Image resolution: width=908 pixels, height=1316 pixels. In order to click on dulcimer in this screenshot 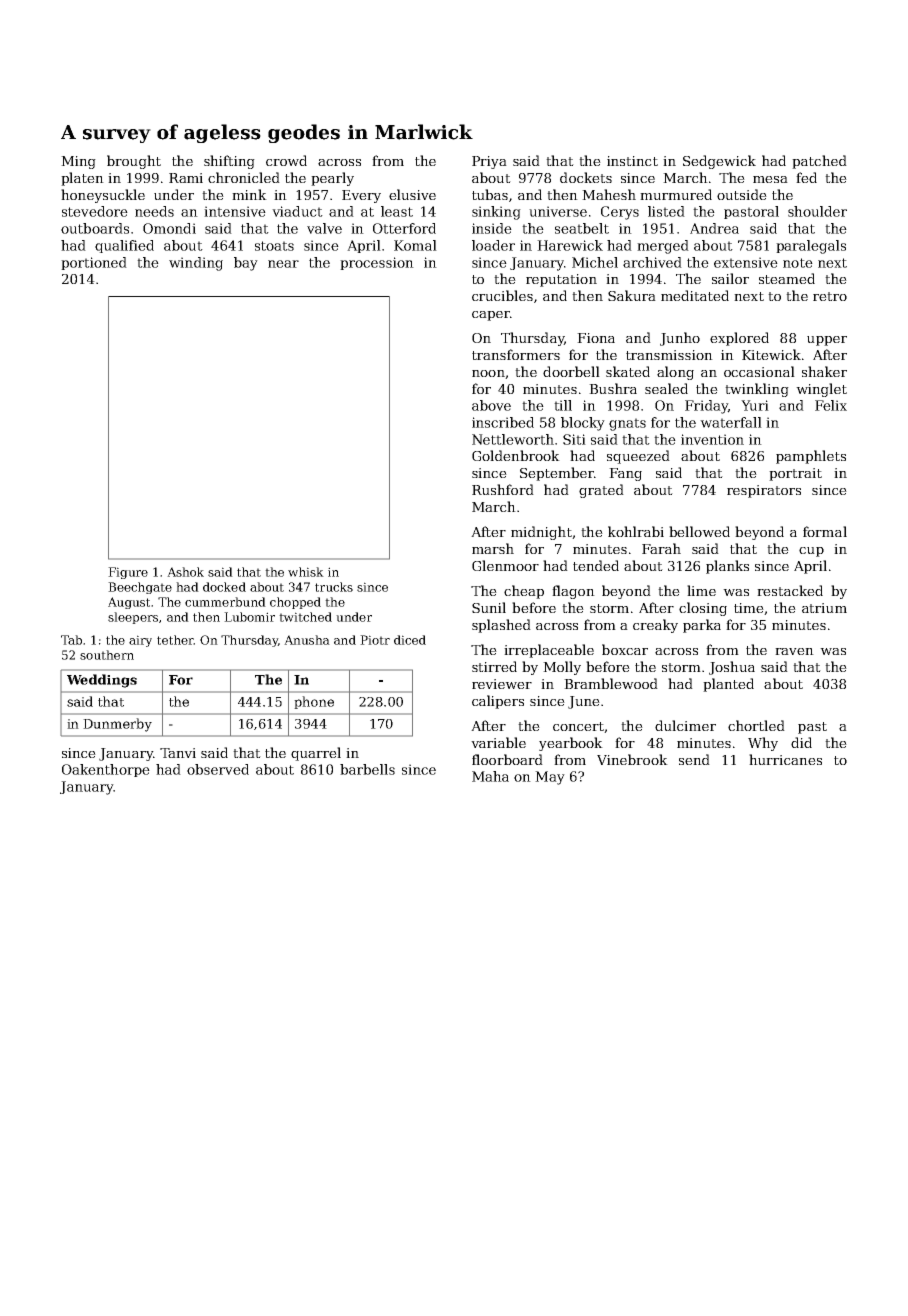, I will do `click(685, 725)`.
